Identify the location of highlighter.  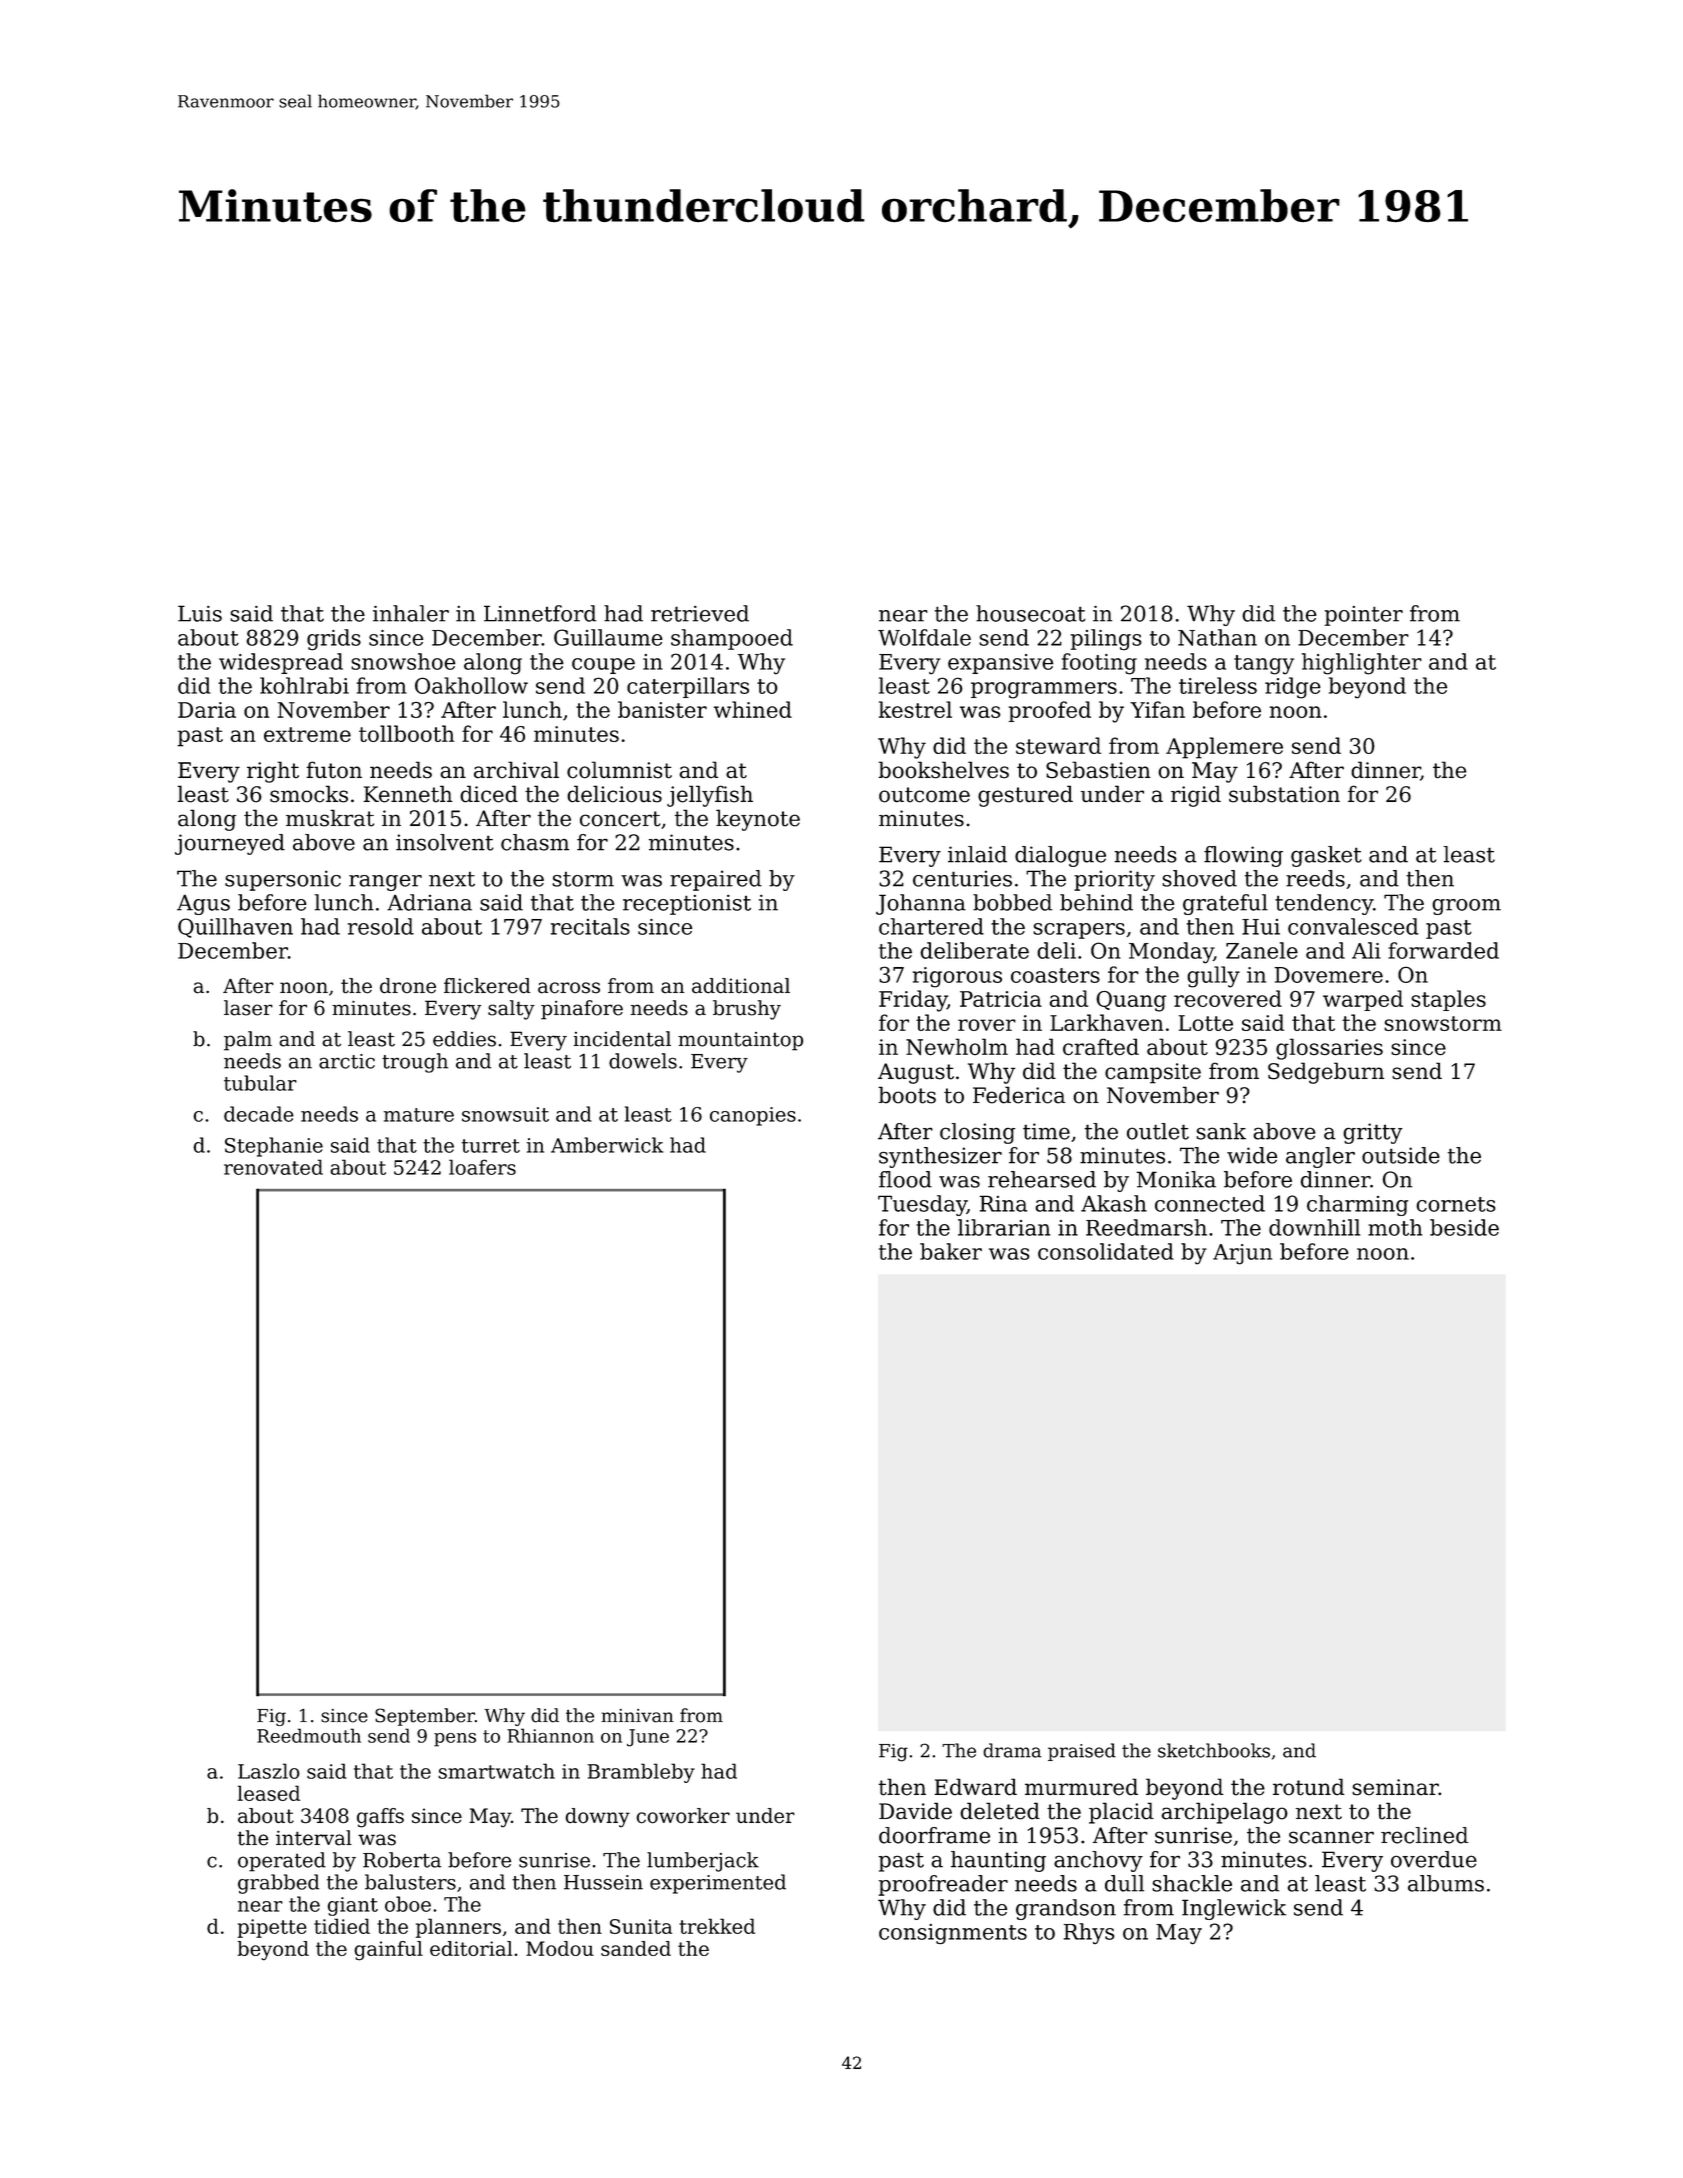
(1362, 664).
